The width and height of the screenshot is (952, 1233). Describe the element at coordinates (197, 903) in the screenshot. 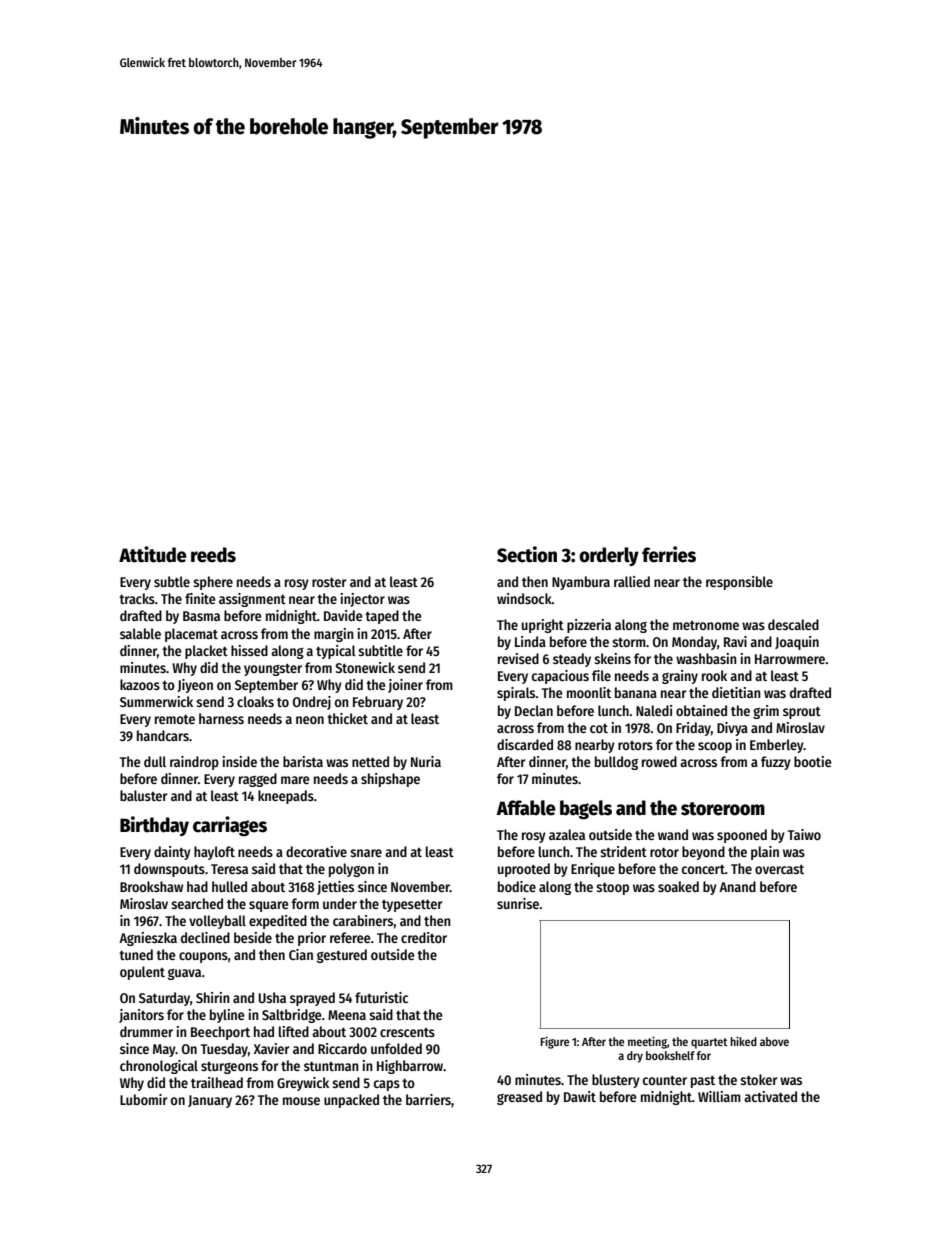

I see `searched` at that location.
